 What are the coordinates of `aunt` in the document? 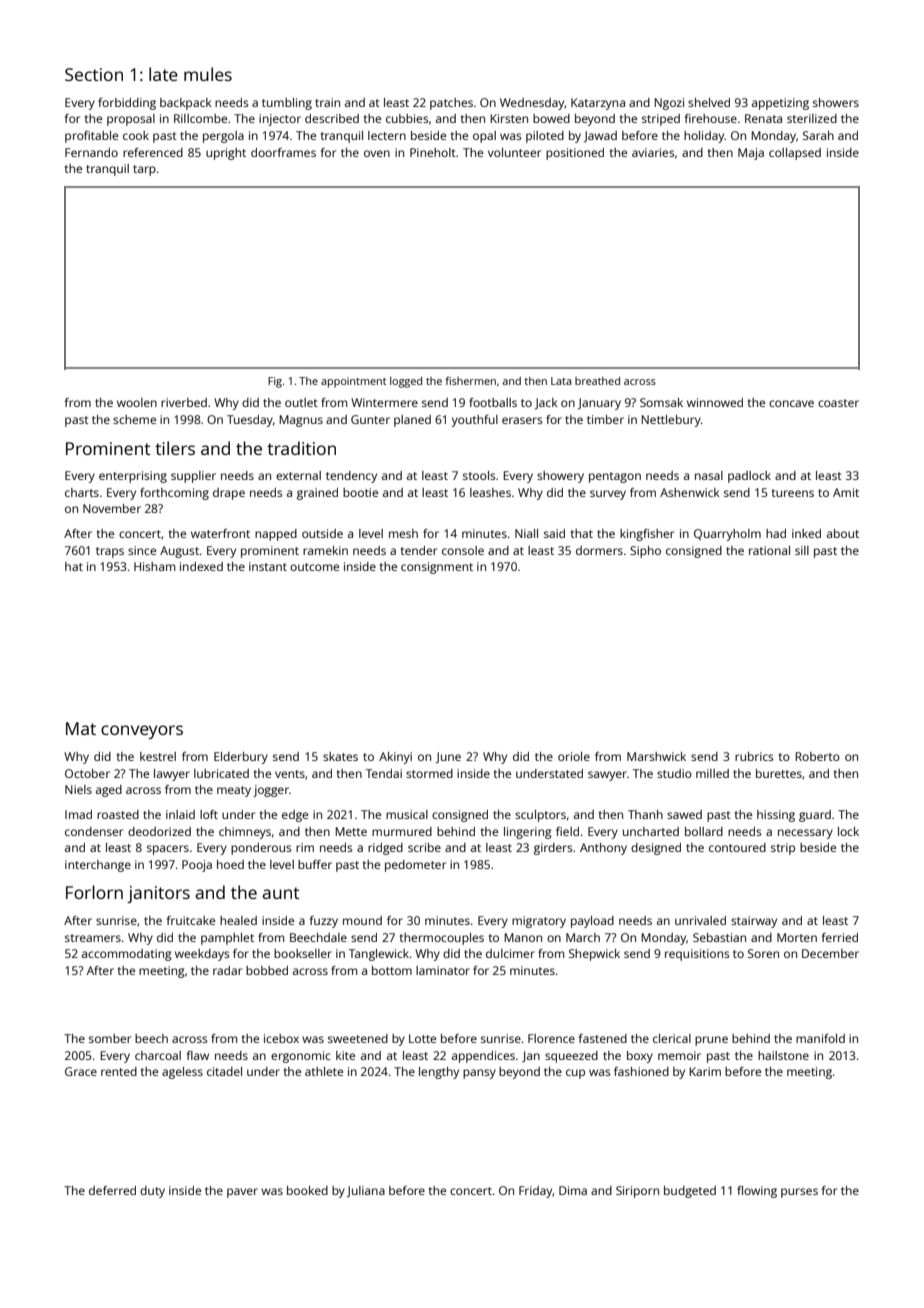 It's located at (281, 893).
